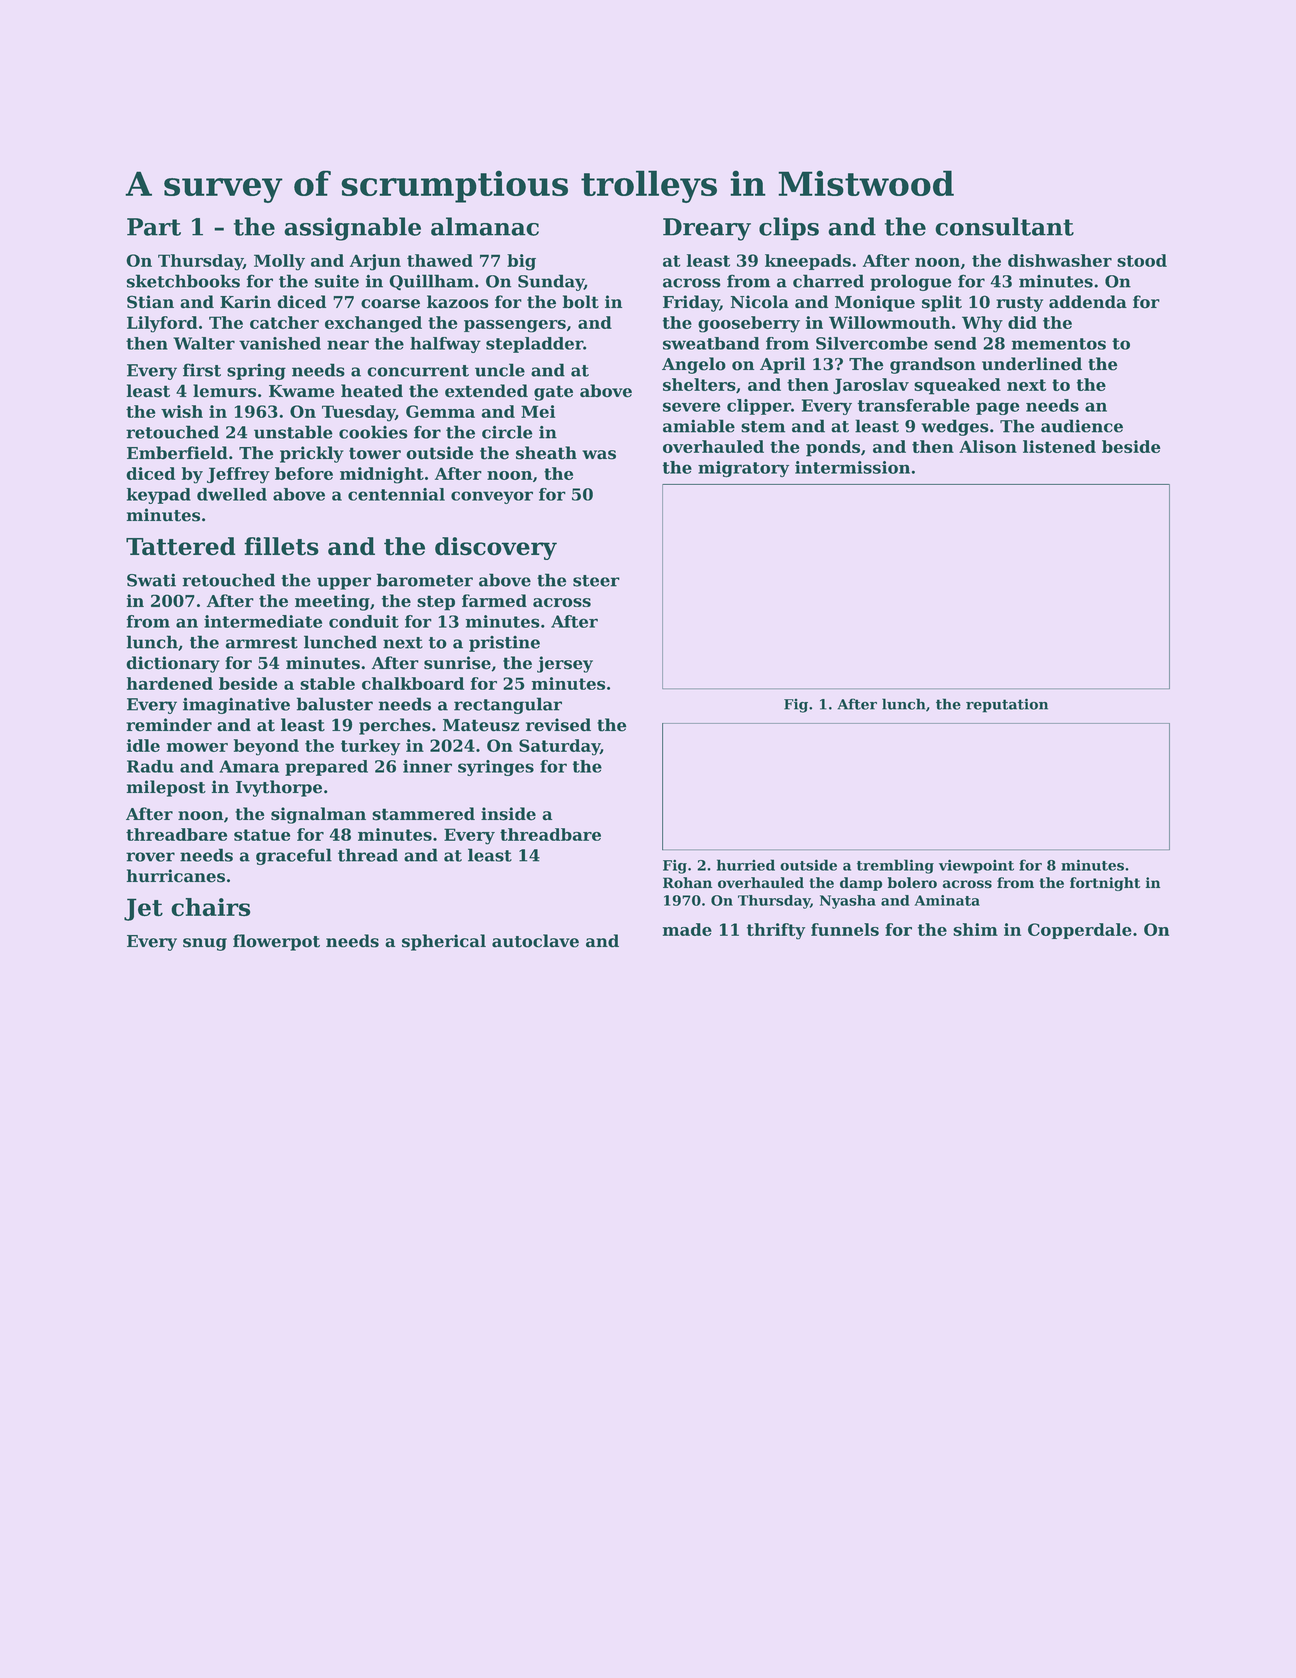 The width and height of the screenshot is (1296, 1678). What do you see at coordinates (687, 883) in the screenshot?
I see `Rohan` at bounding box center [687, 883].
